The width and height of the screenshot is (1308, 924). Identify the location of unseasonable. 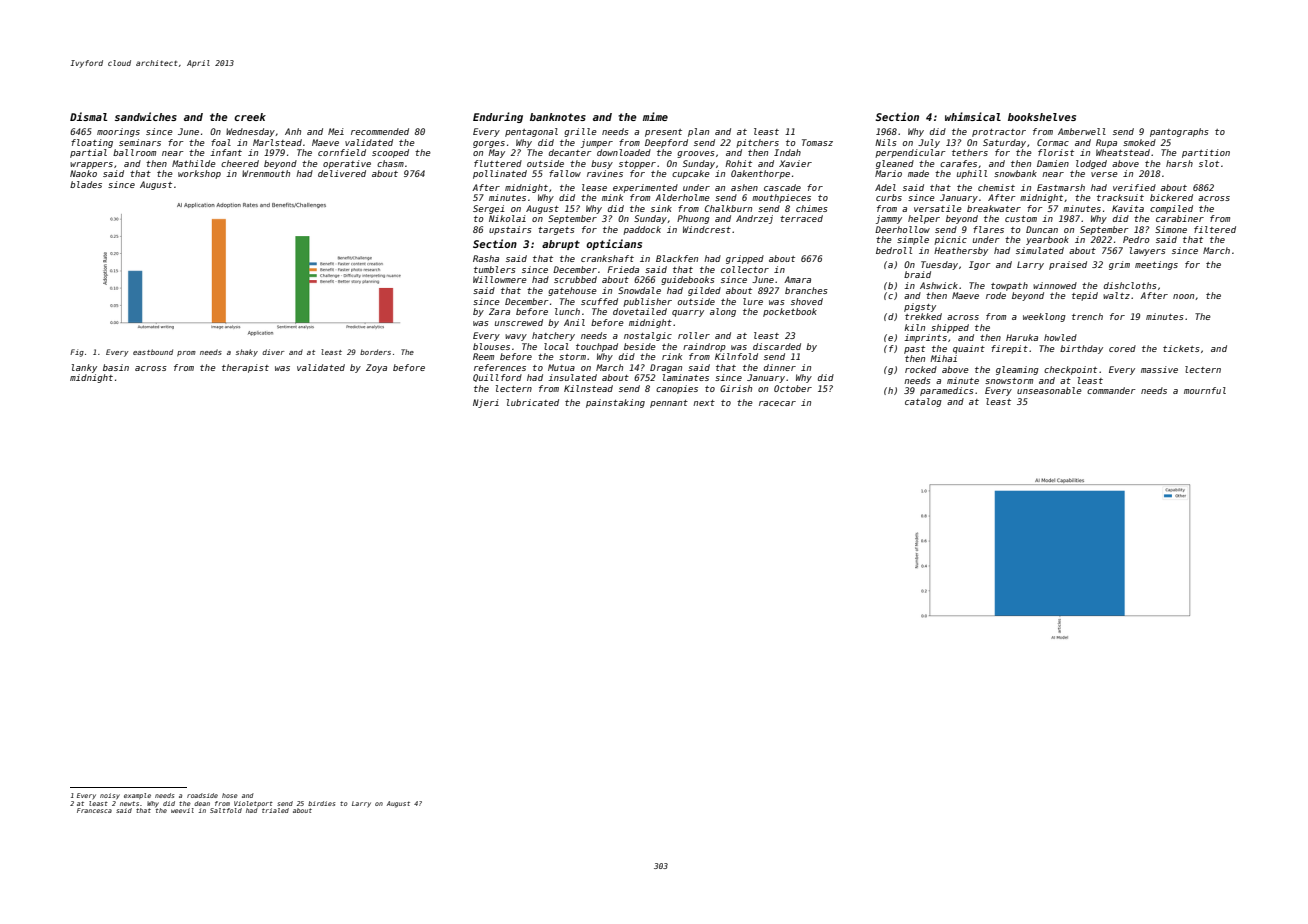
(1049, 390).
